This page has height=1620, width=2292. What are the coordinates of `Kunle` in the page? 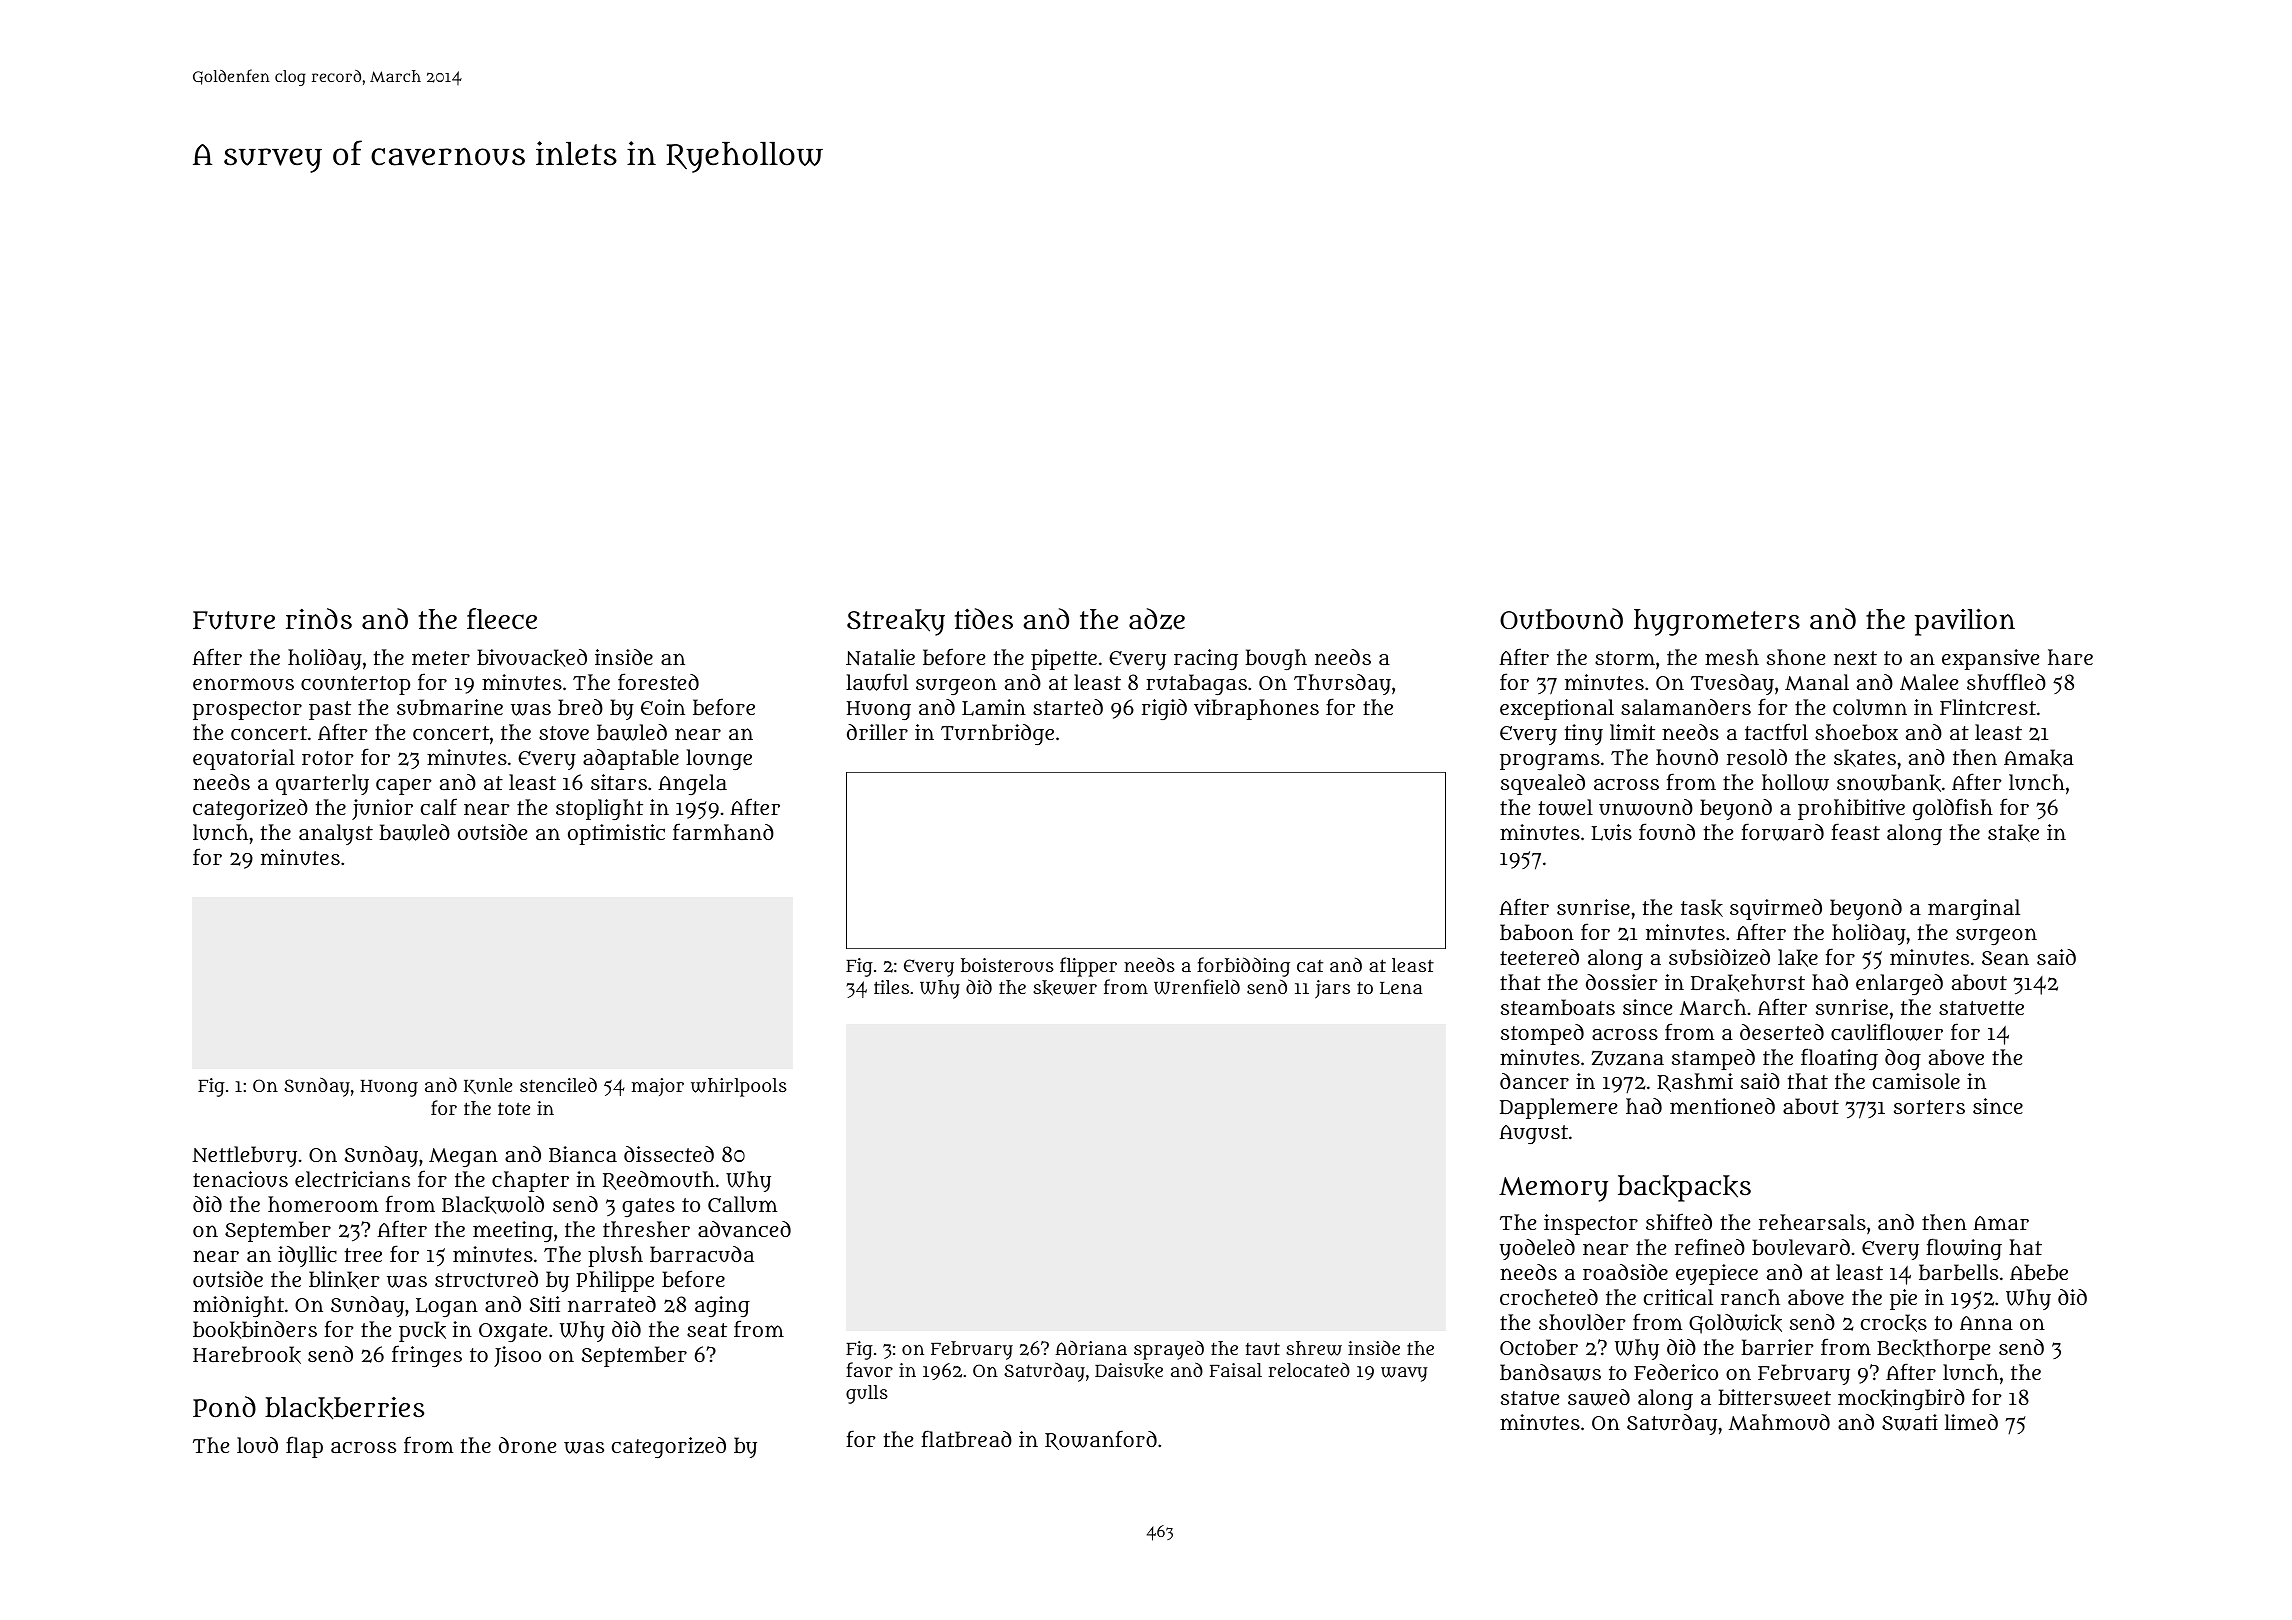 It's located at (488, 1086).
